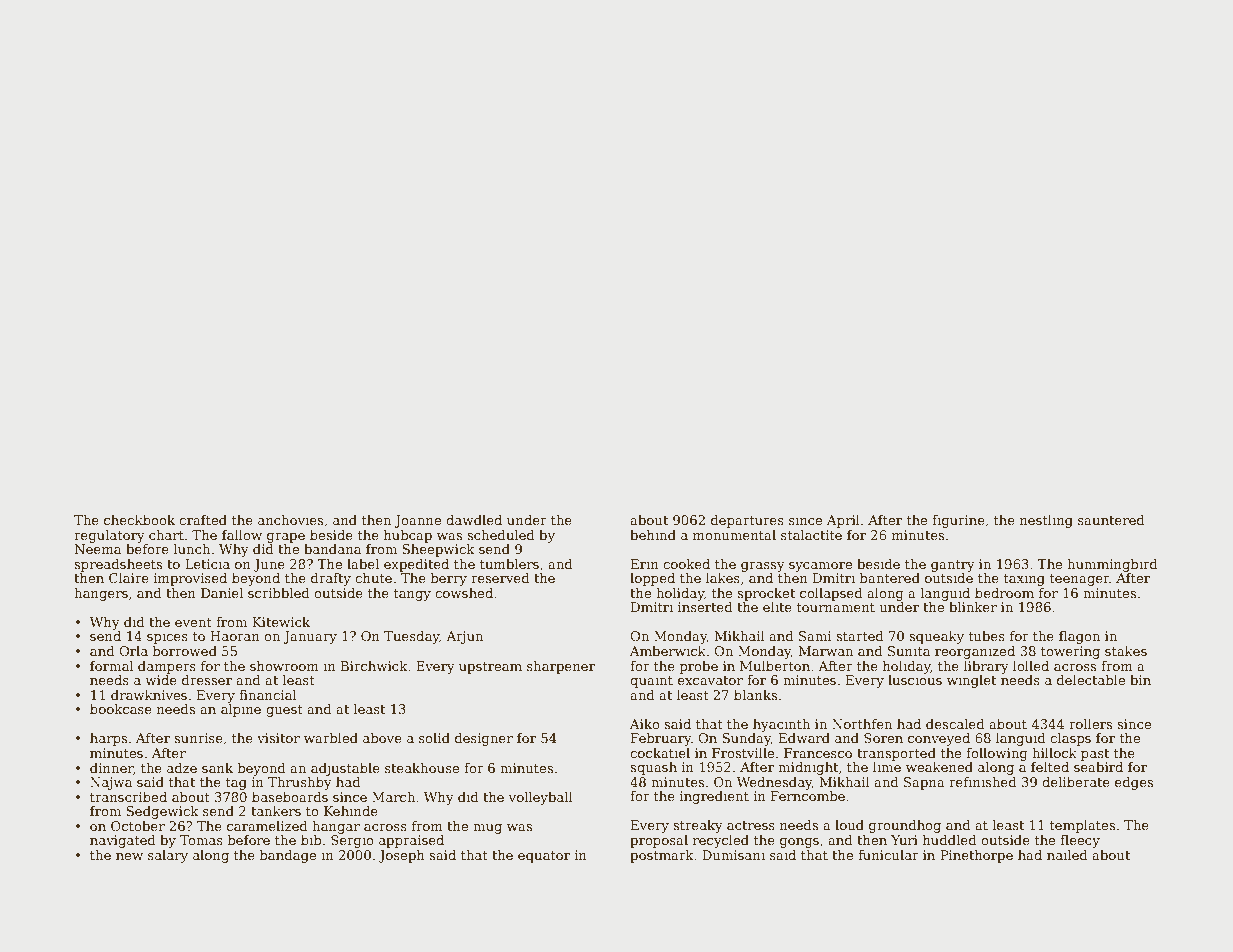  What do you see at coordinates (1090, 724) in the screenshot?
I see `rollers` at bounding box center [1090, 724].
